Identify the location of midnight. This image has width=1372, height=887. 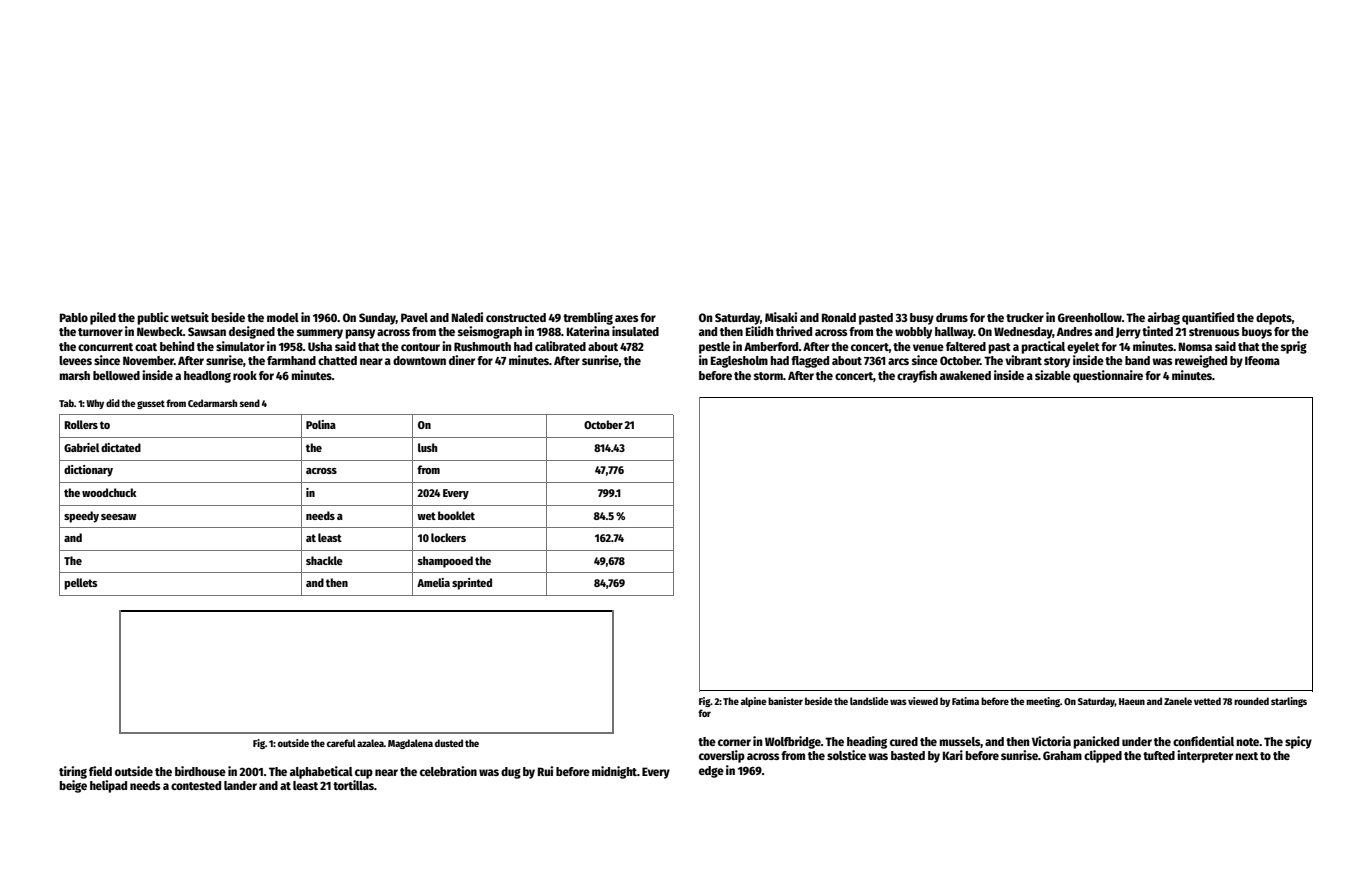
(614, 772).
